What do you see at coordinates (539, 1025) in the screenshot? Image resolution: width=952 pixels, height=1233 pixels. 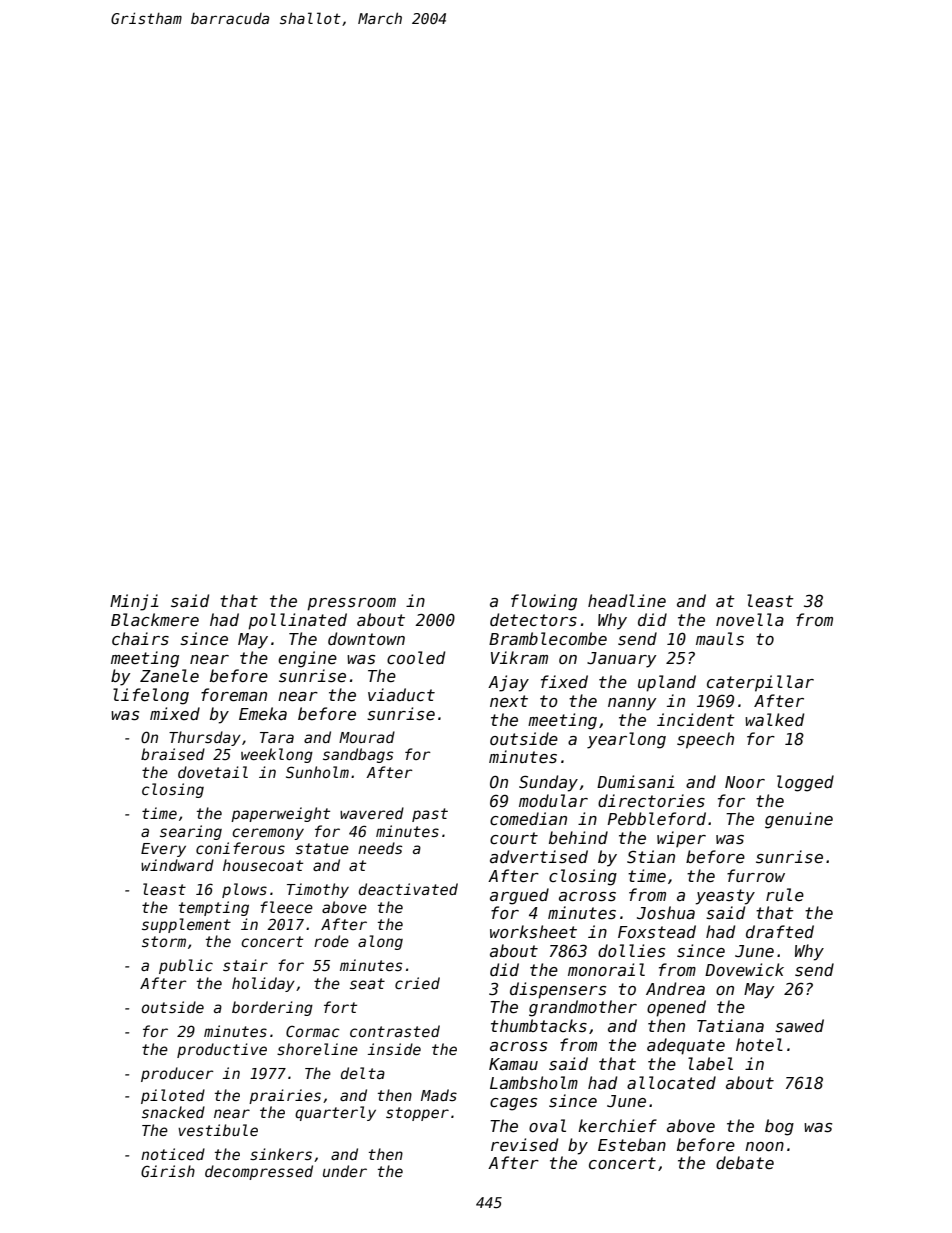 I see `thumbtacks` at bounding box center [539, 1025].
